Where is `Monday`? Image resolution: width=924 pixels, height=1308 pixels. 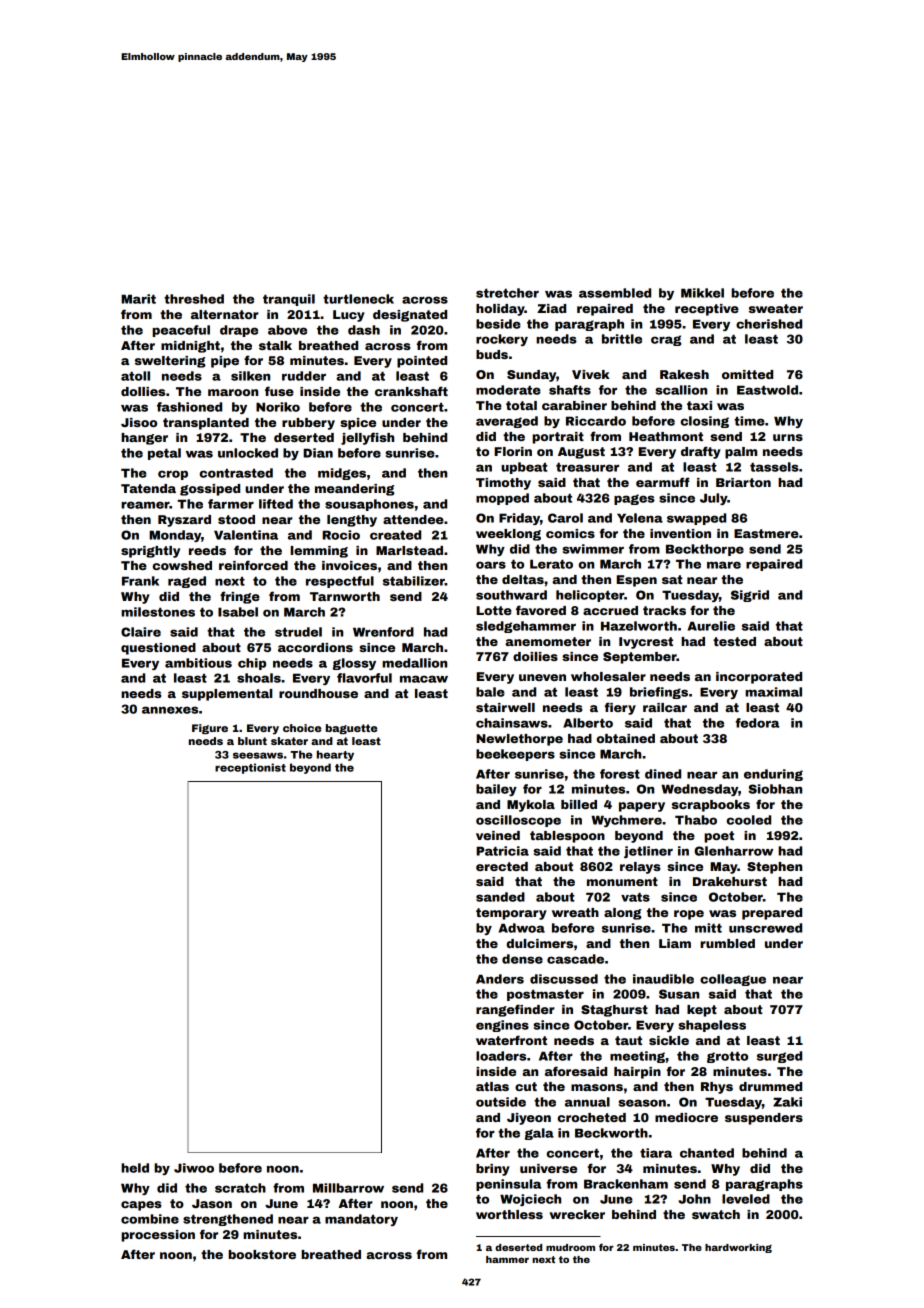
Monday is located at coordinates (175, 536).
